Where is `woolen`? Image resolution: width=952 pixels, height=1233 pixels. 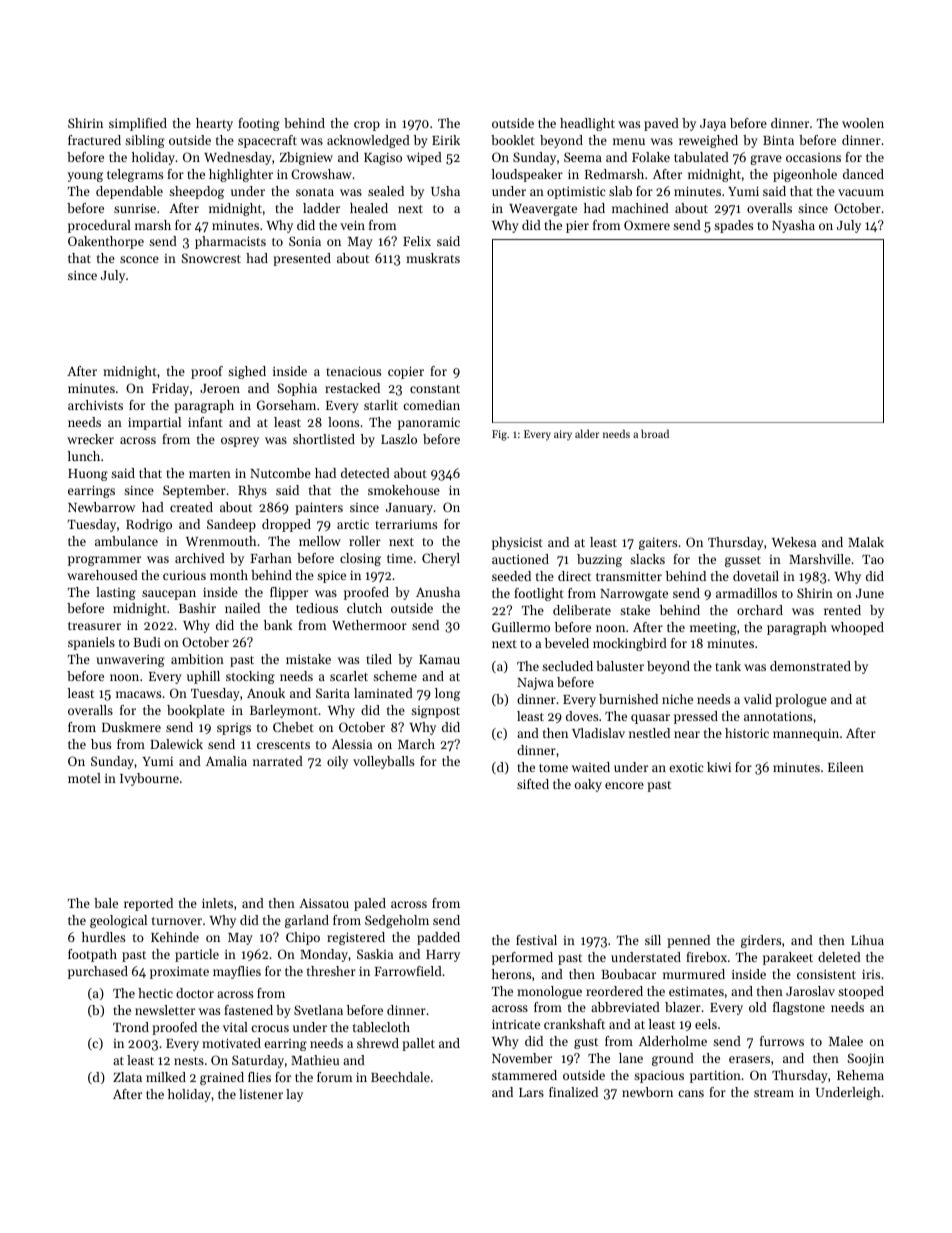
woolen is located at coordinates (863, 123).
